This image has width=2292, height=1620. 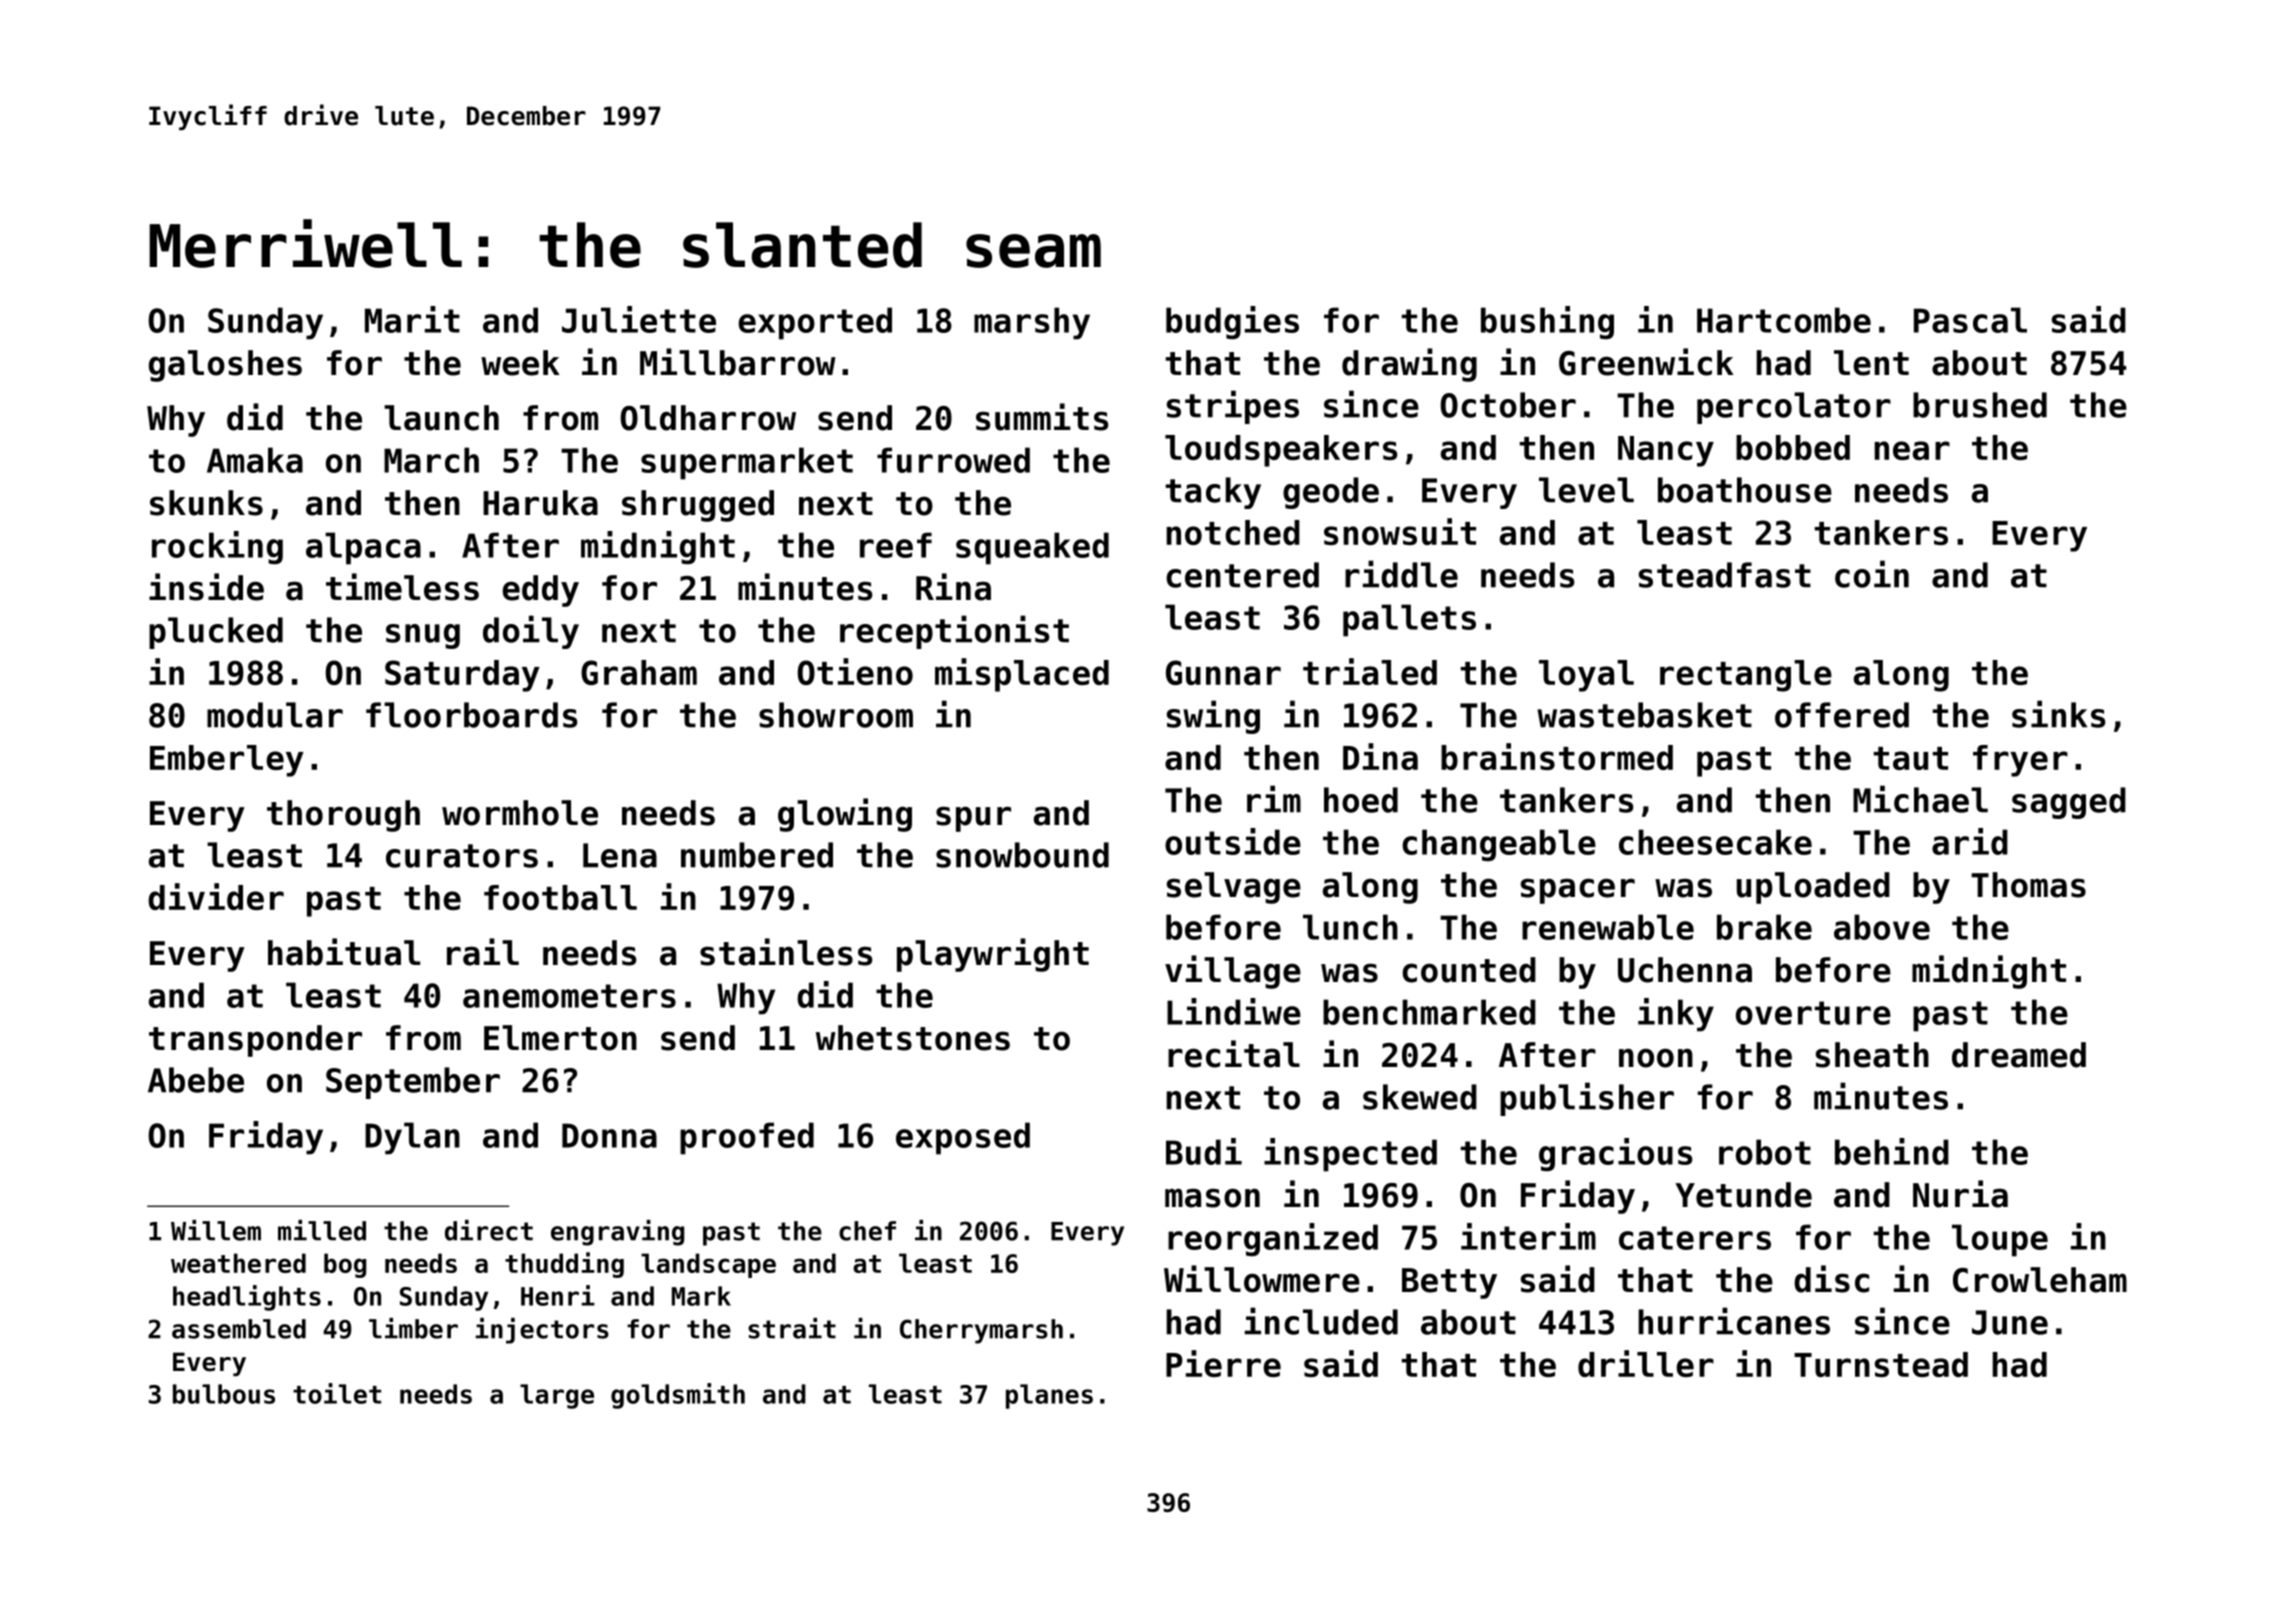 I want to click on week, so click(x=520, y=363).
